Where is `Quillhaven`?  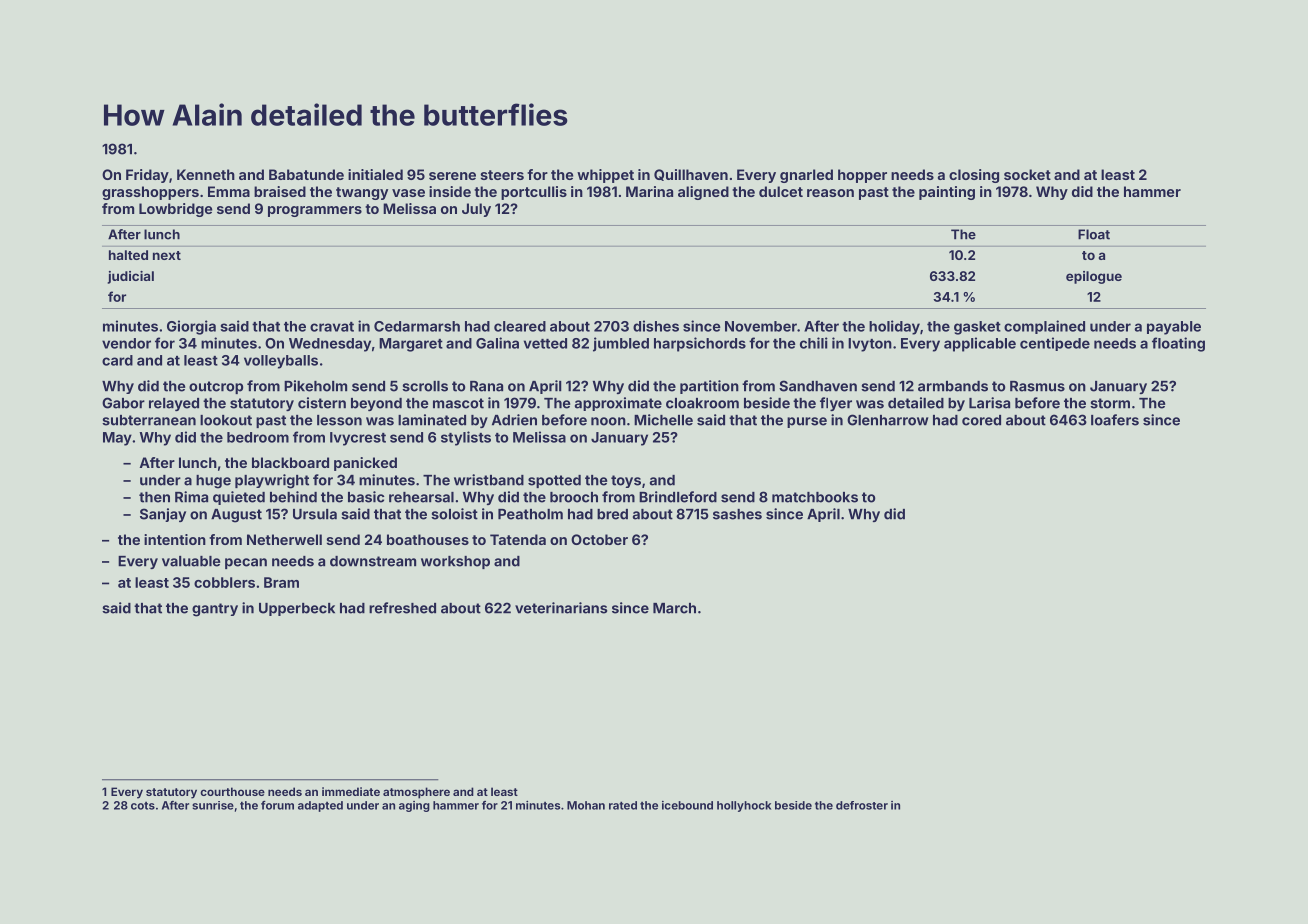
Quillhaven is located at coordinates (691, 175).
